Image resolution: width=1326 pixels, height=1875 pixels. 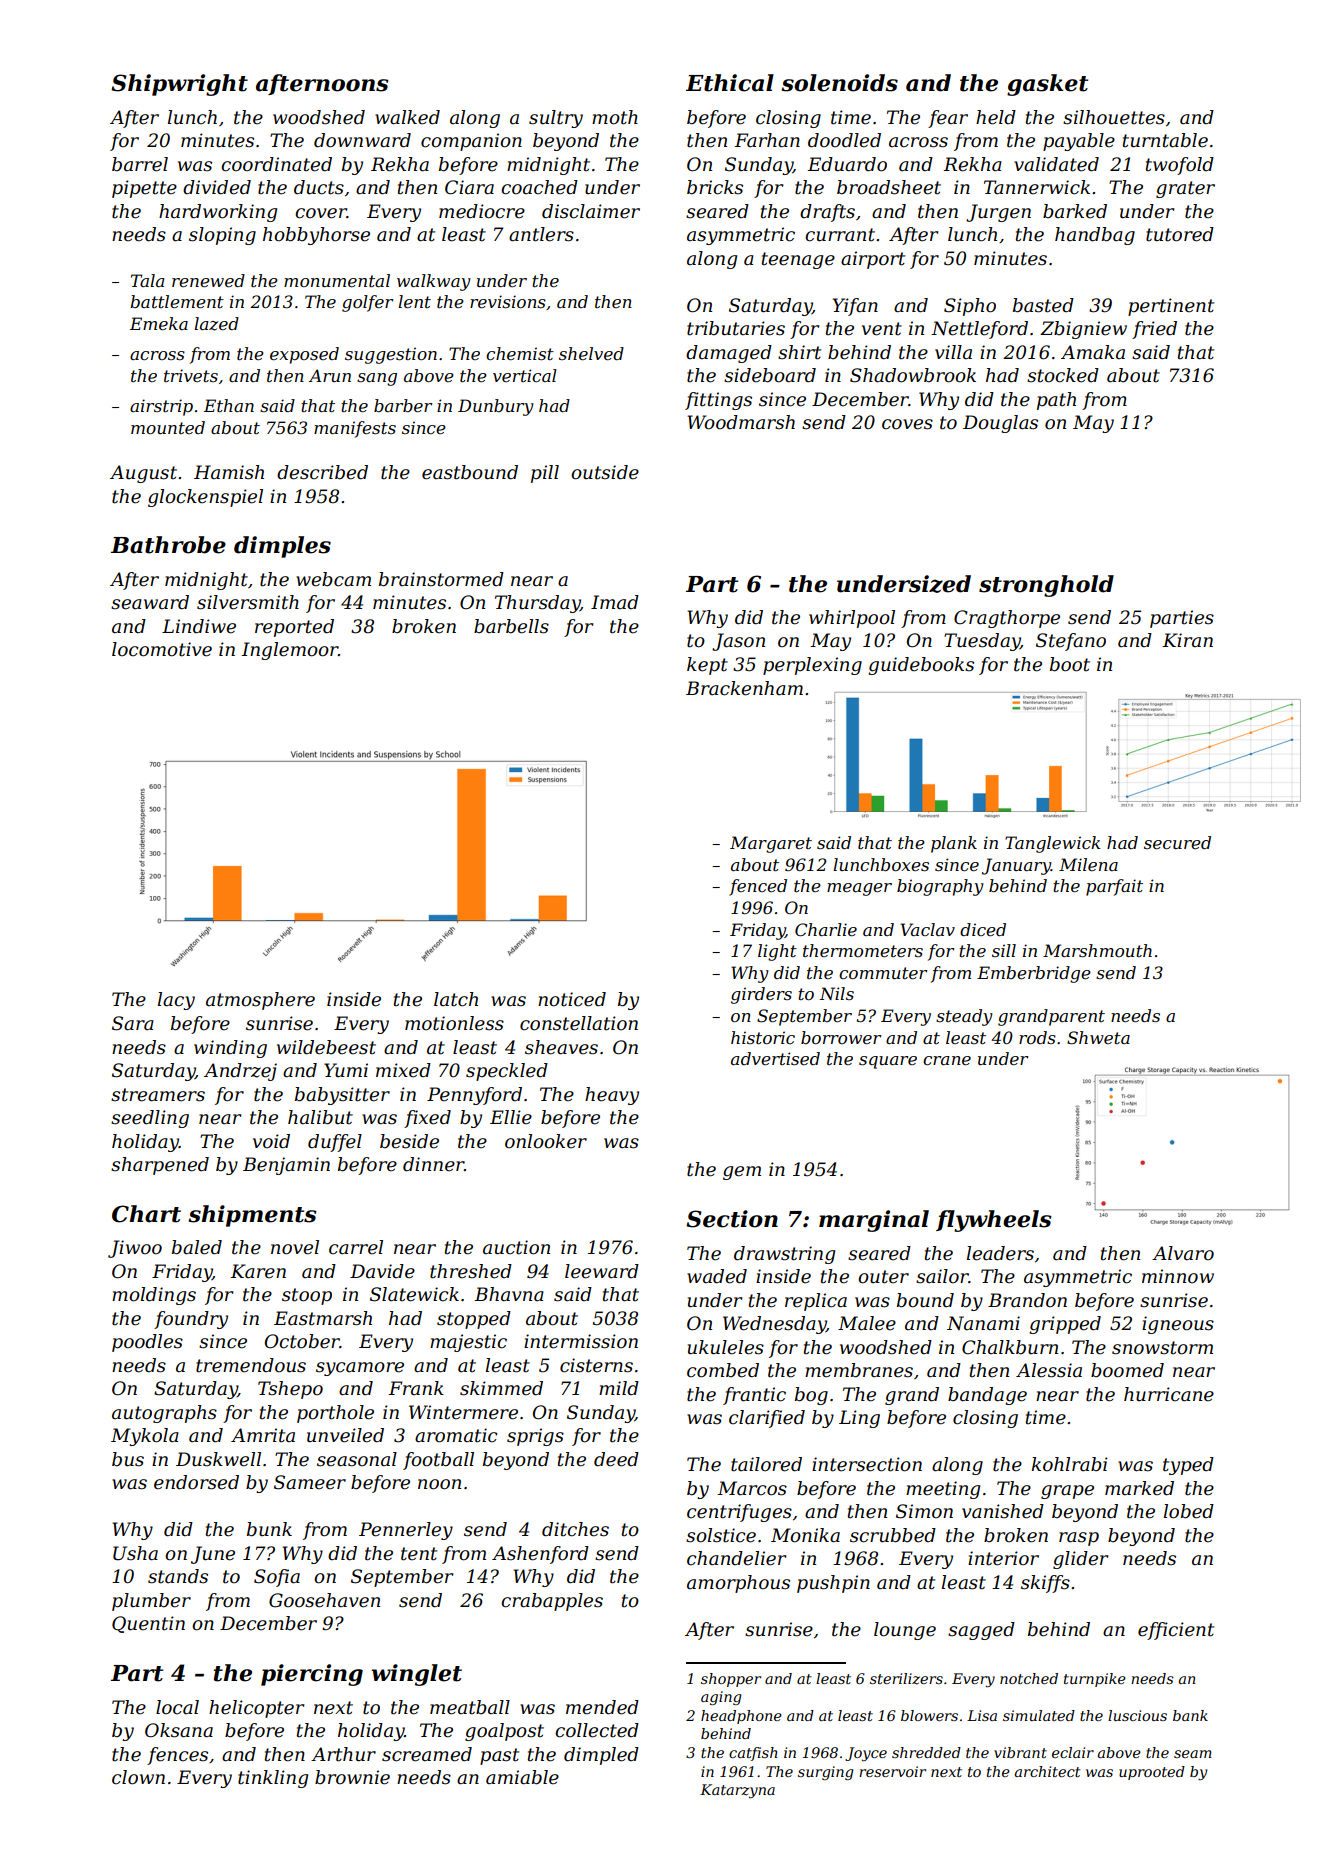 What do you see at coordinates (1169, 1394) in the screenshot?
I see `hurricane` at bounding box center [1169, 1394].
